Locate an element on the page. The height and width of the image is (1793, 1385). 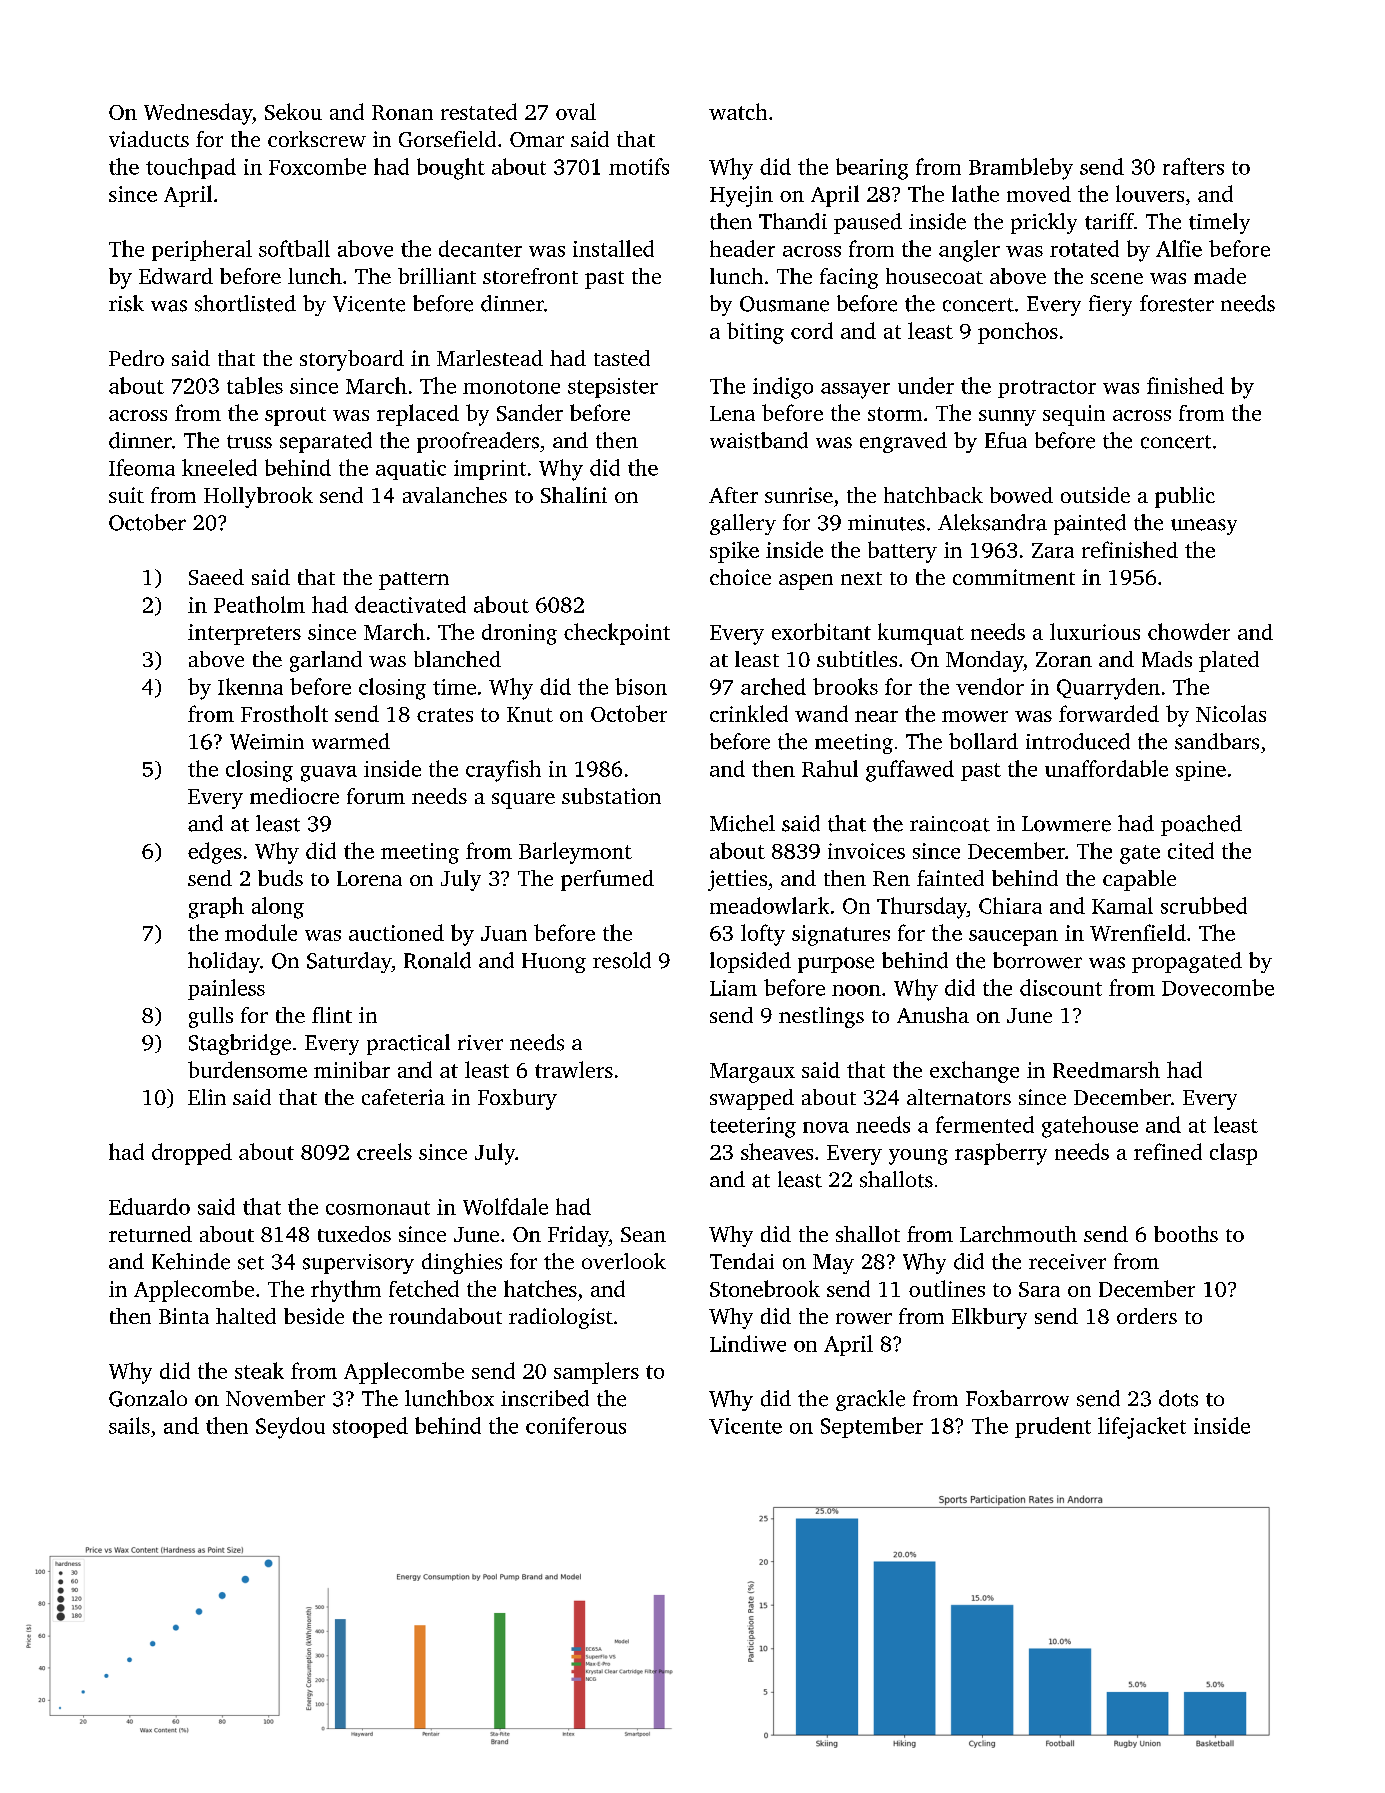
lathe is located at coordinates (975, 193).
